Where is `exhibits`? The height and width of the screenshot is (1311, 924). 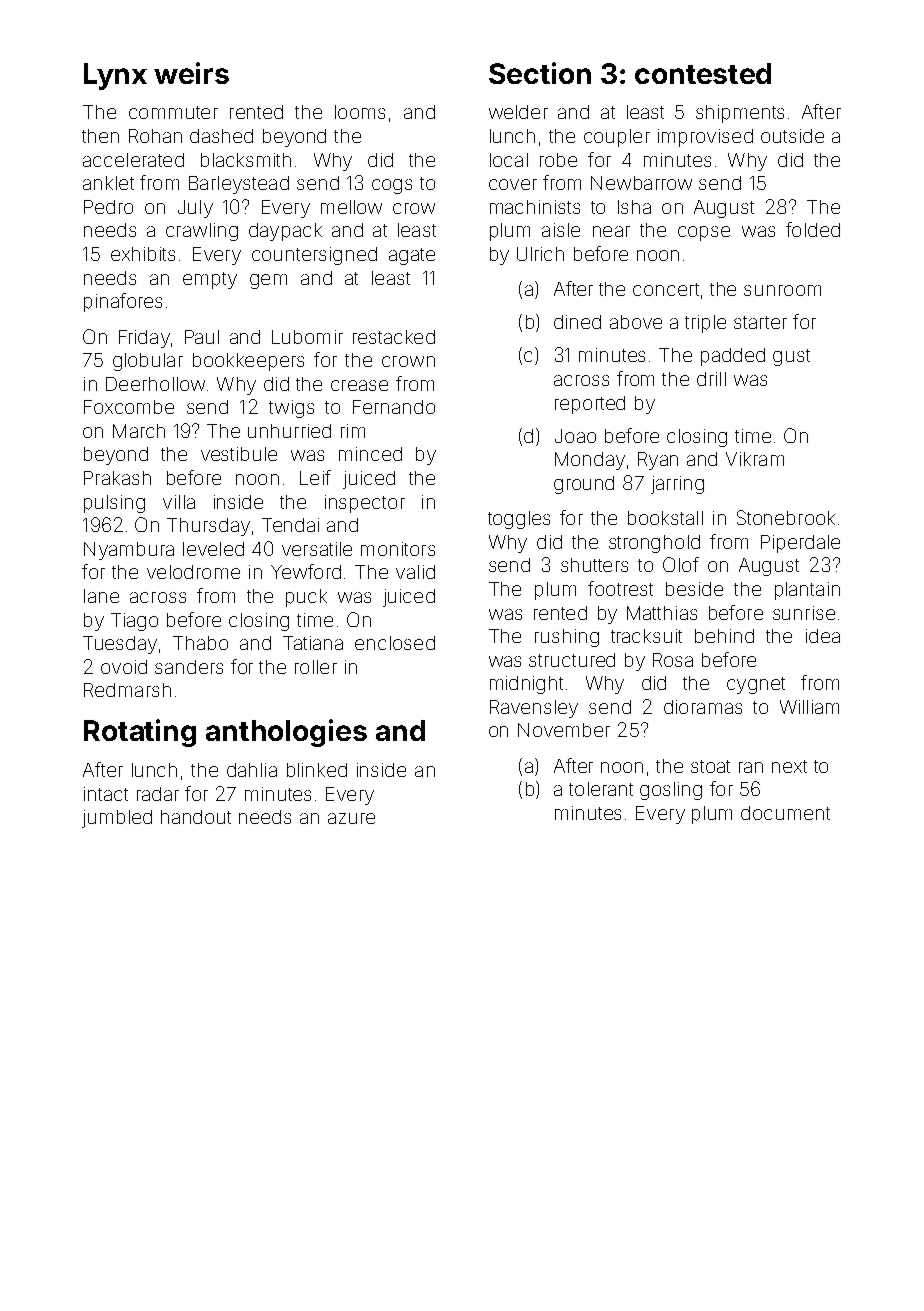
exhibits is located at coordinates (143, 254).
